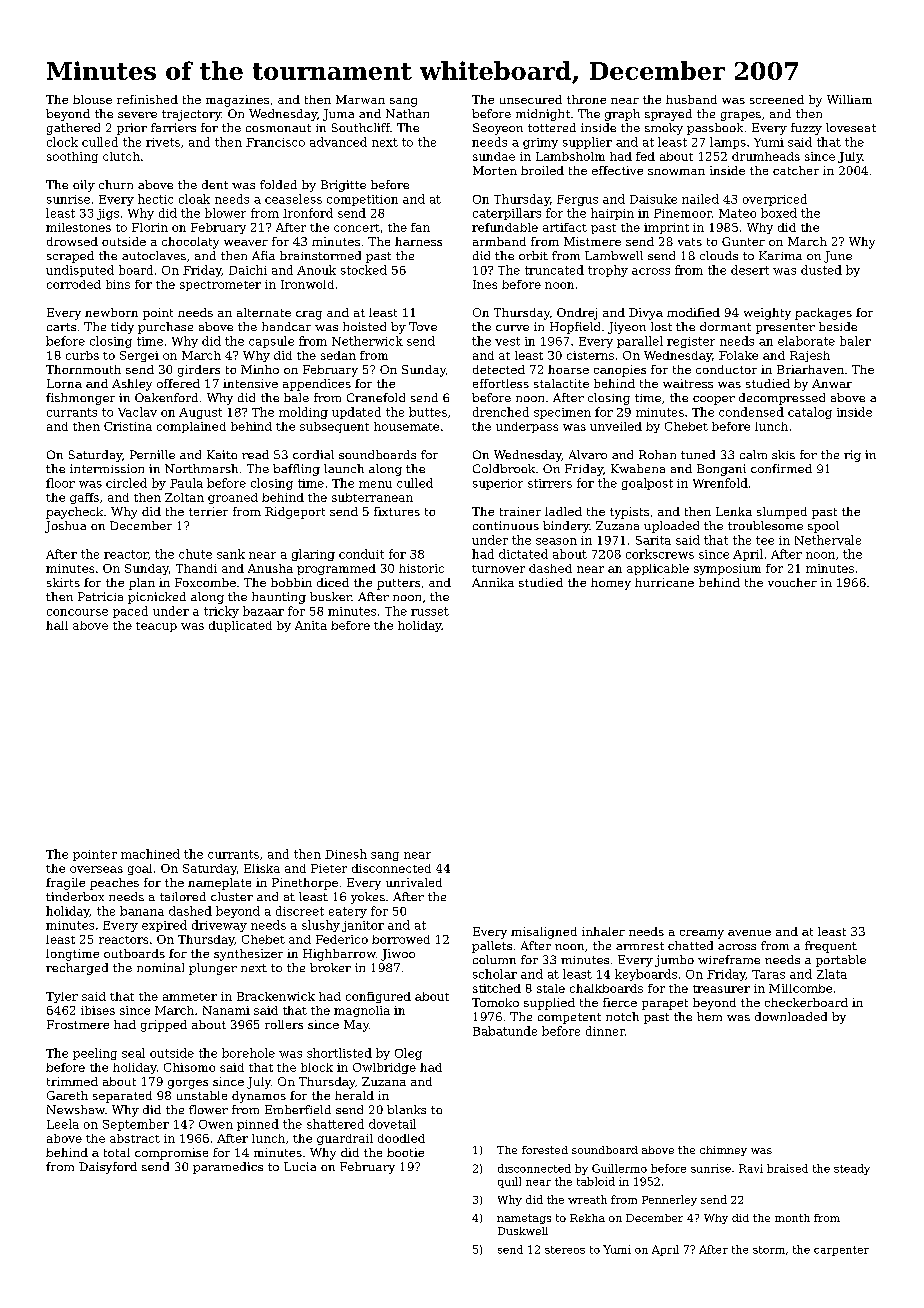 The height and width of the image is (1308, 924). What do you see at coordinates (777, 99) in the image?
I see `screened` at bounding box center [777, 99].
